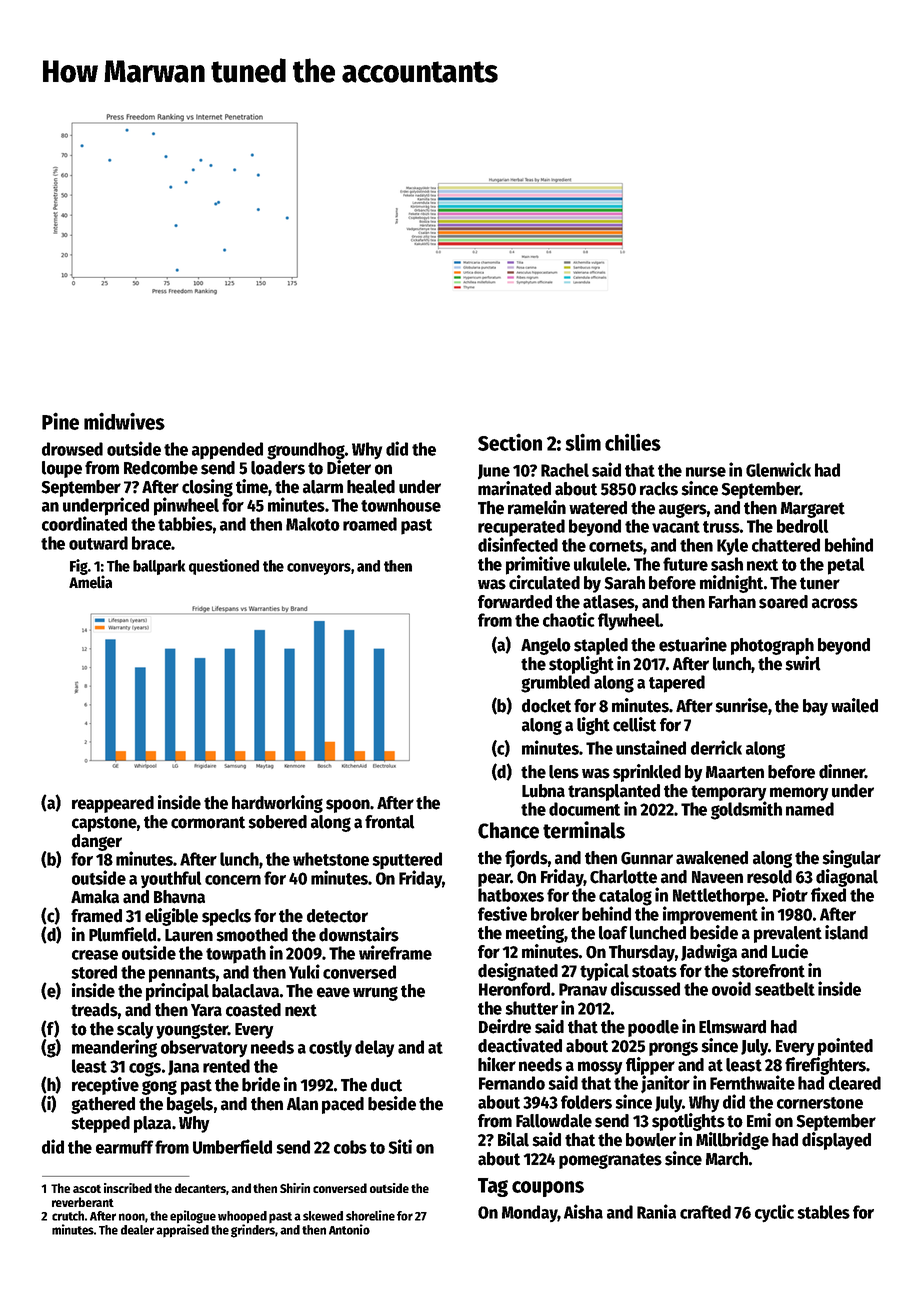 This screenshot has width=924, height=1308. What do you see at coordinates (171, 917) in the screenshot?
I see `eligible` at bounding box center [171, 917].
